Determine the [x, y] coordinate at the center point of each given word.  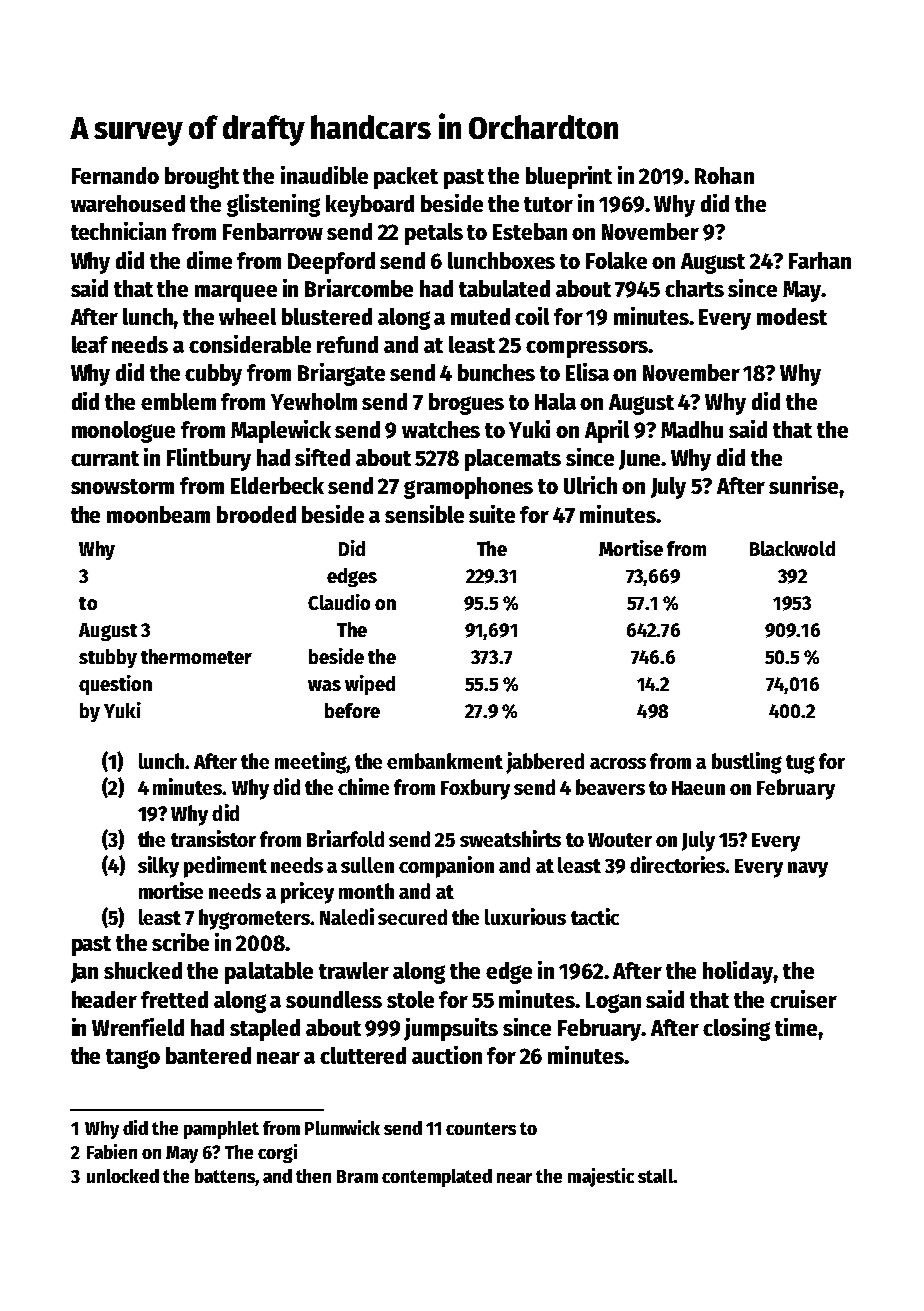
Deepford [331, 263]
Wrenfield [138, 1027]
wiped [370, 685]
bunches [496, 372]
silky [158, 867]
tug [800, 764]
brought [202, 178]
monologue [123, 432]
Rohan [724, 175]
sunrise [803, 485]
